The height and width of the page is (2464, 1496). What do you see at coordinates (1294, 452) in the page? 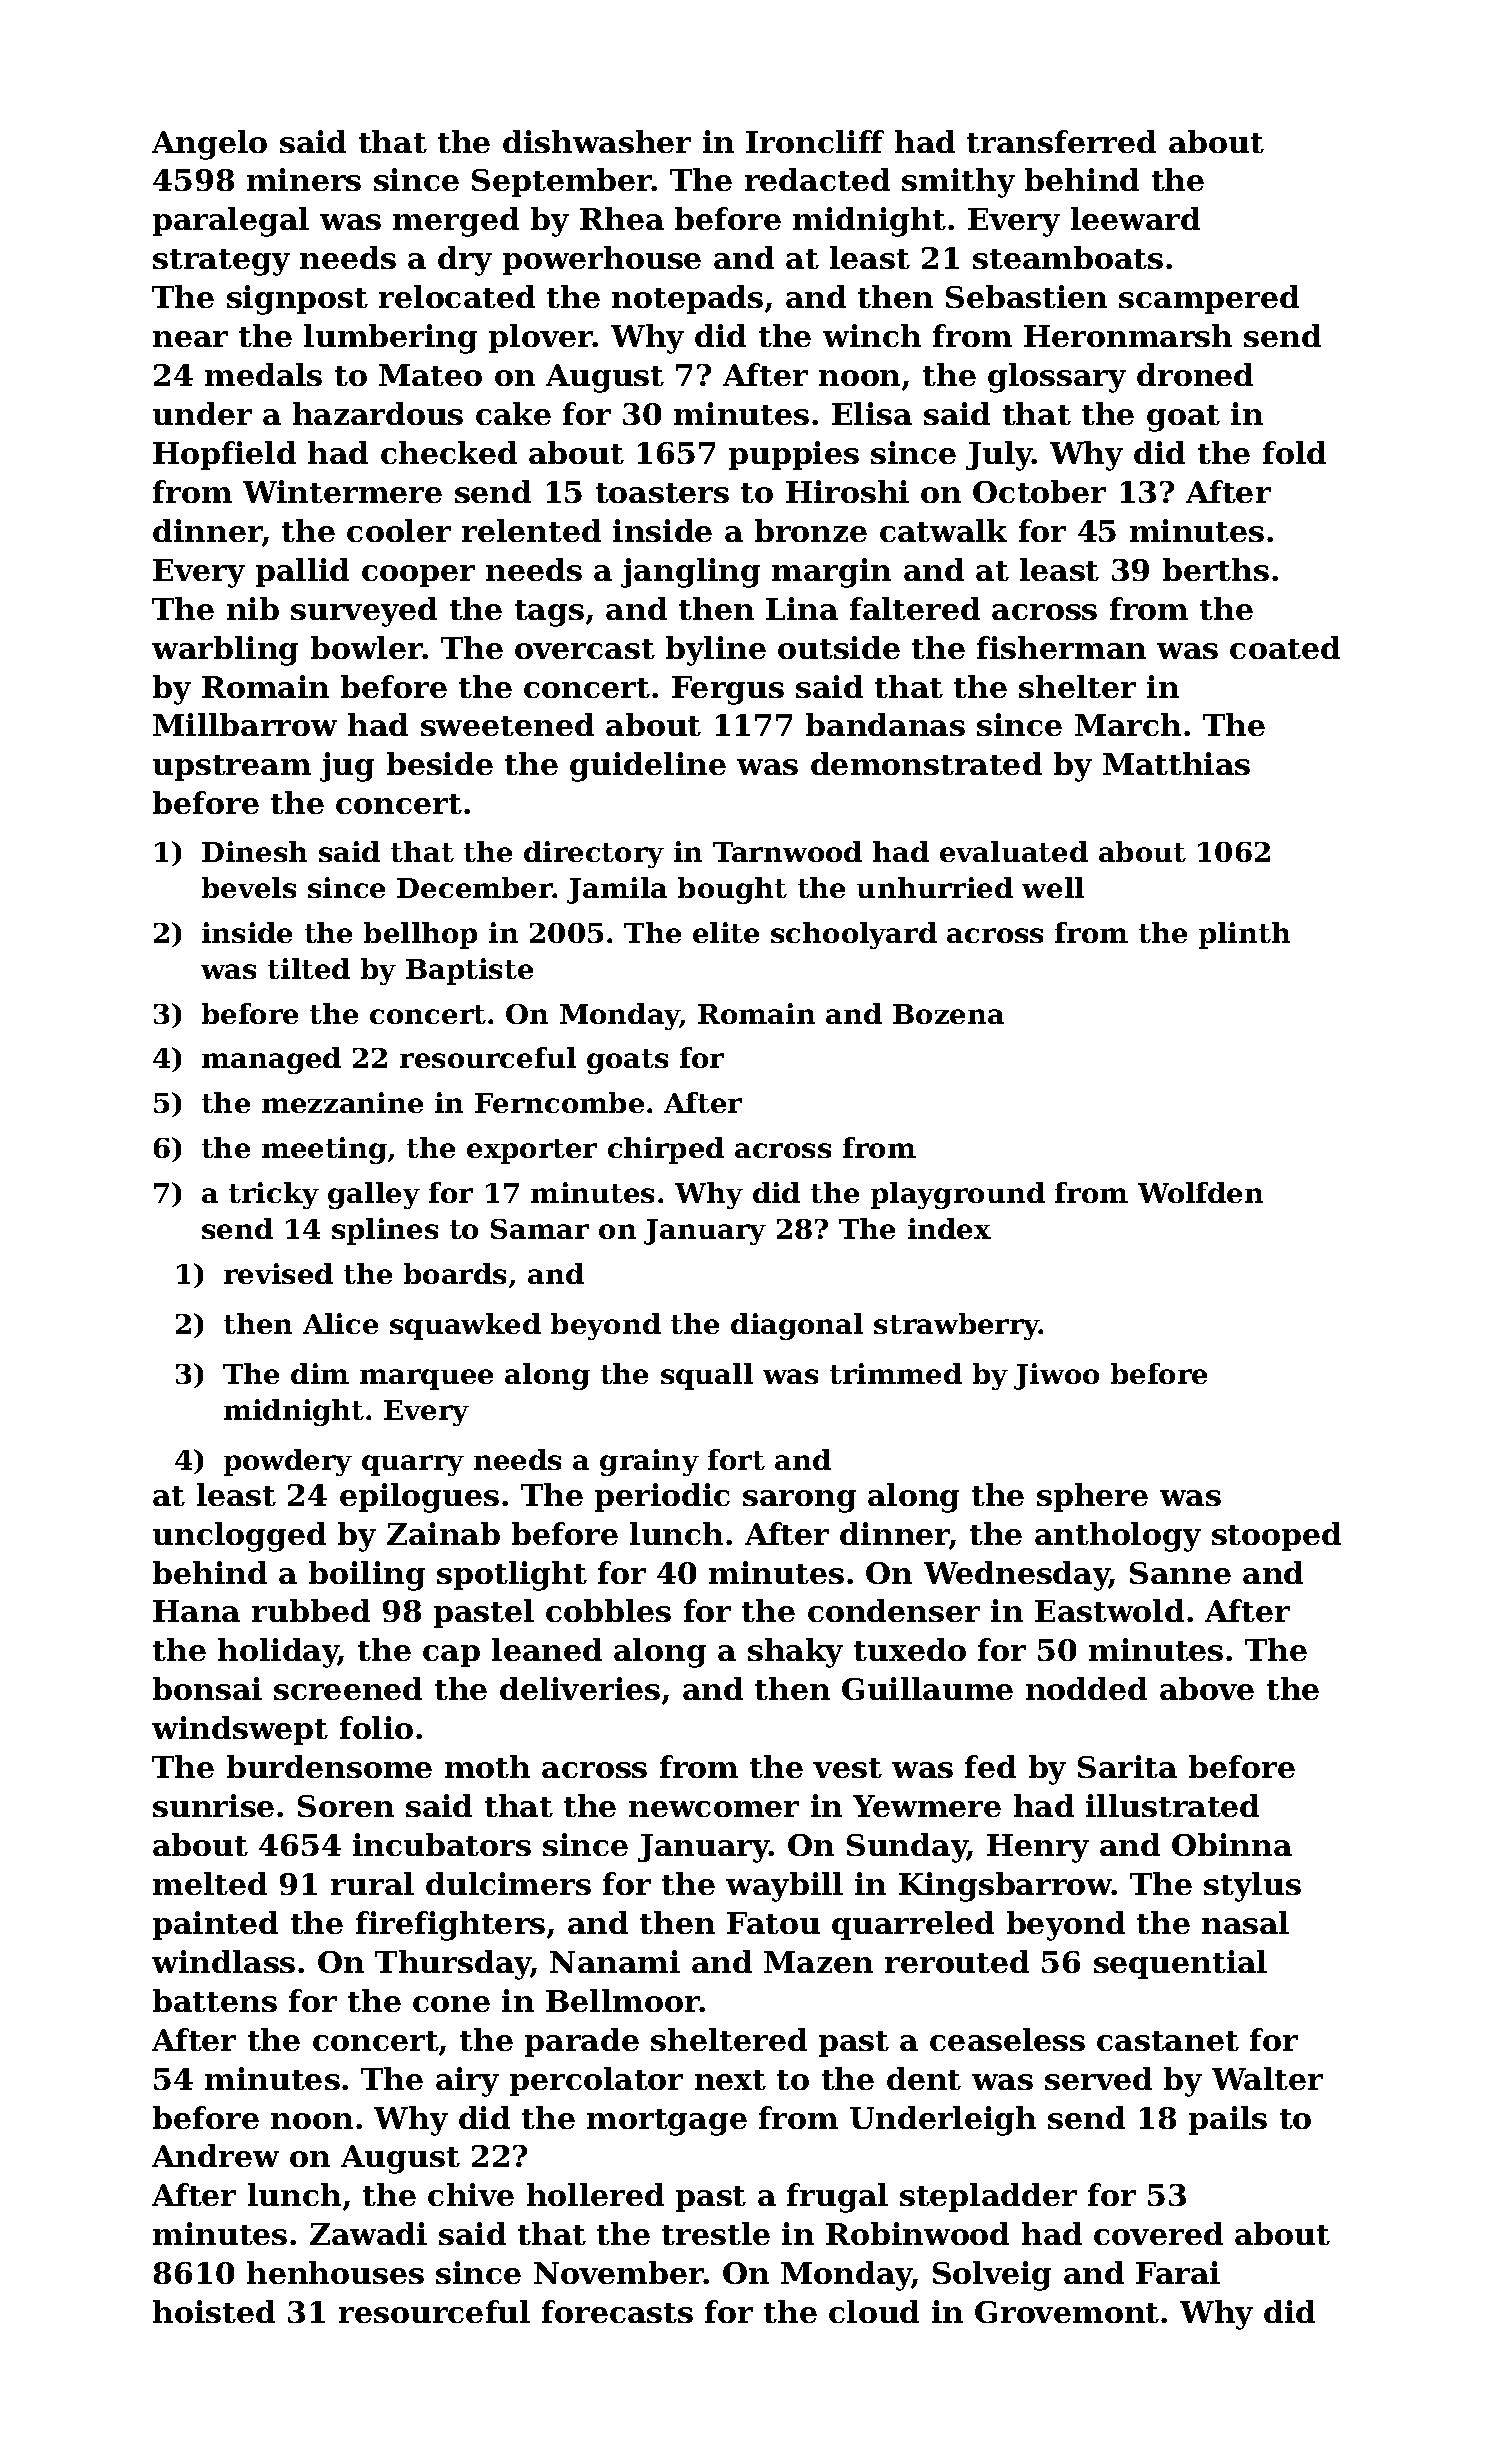
I see `fold` at bounding box center [1294, 452].
